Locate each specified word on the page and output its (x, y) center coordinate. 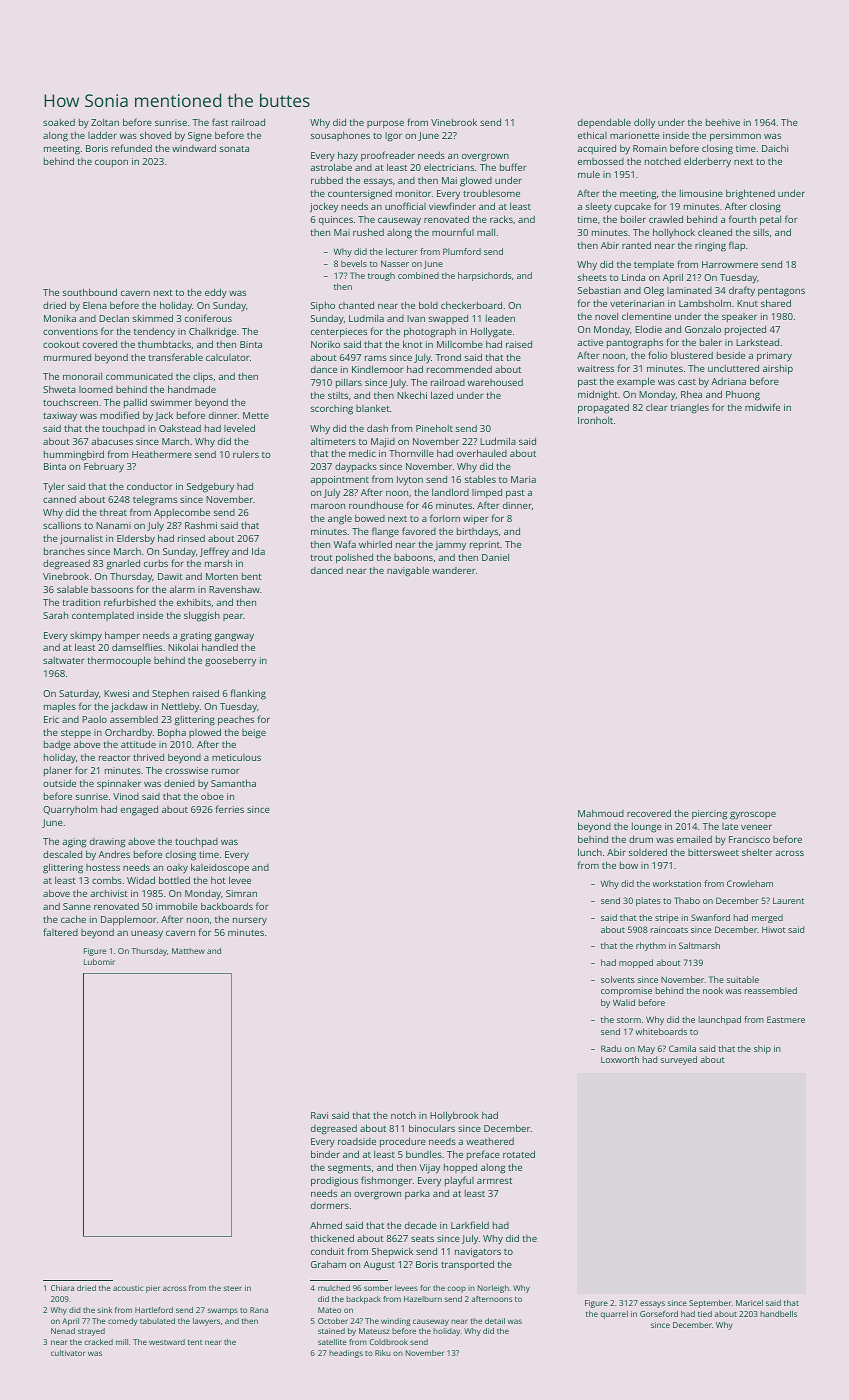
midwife (762, 407)
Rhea (691, 394)
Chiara (62, 1288)
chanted (356, 305)
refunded (131, 148)
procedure (403, 1142)
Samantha (233, 783)
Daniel (495, 557)
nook (713, 990)
